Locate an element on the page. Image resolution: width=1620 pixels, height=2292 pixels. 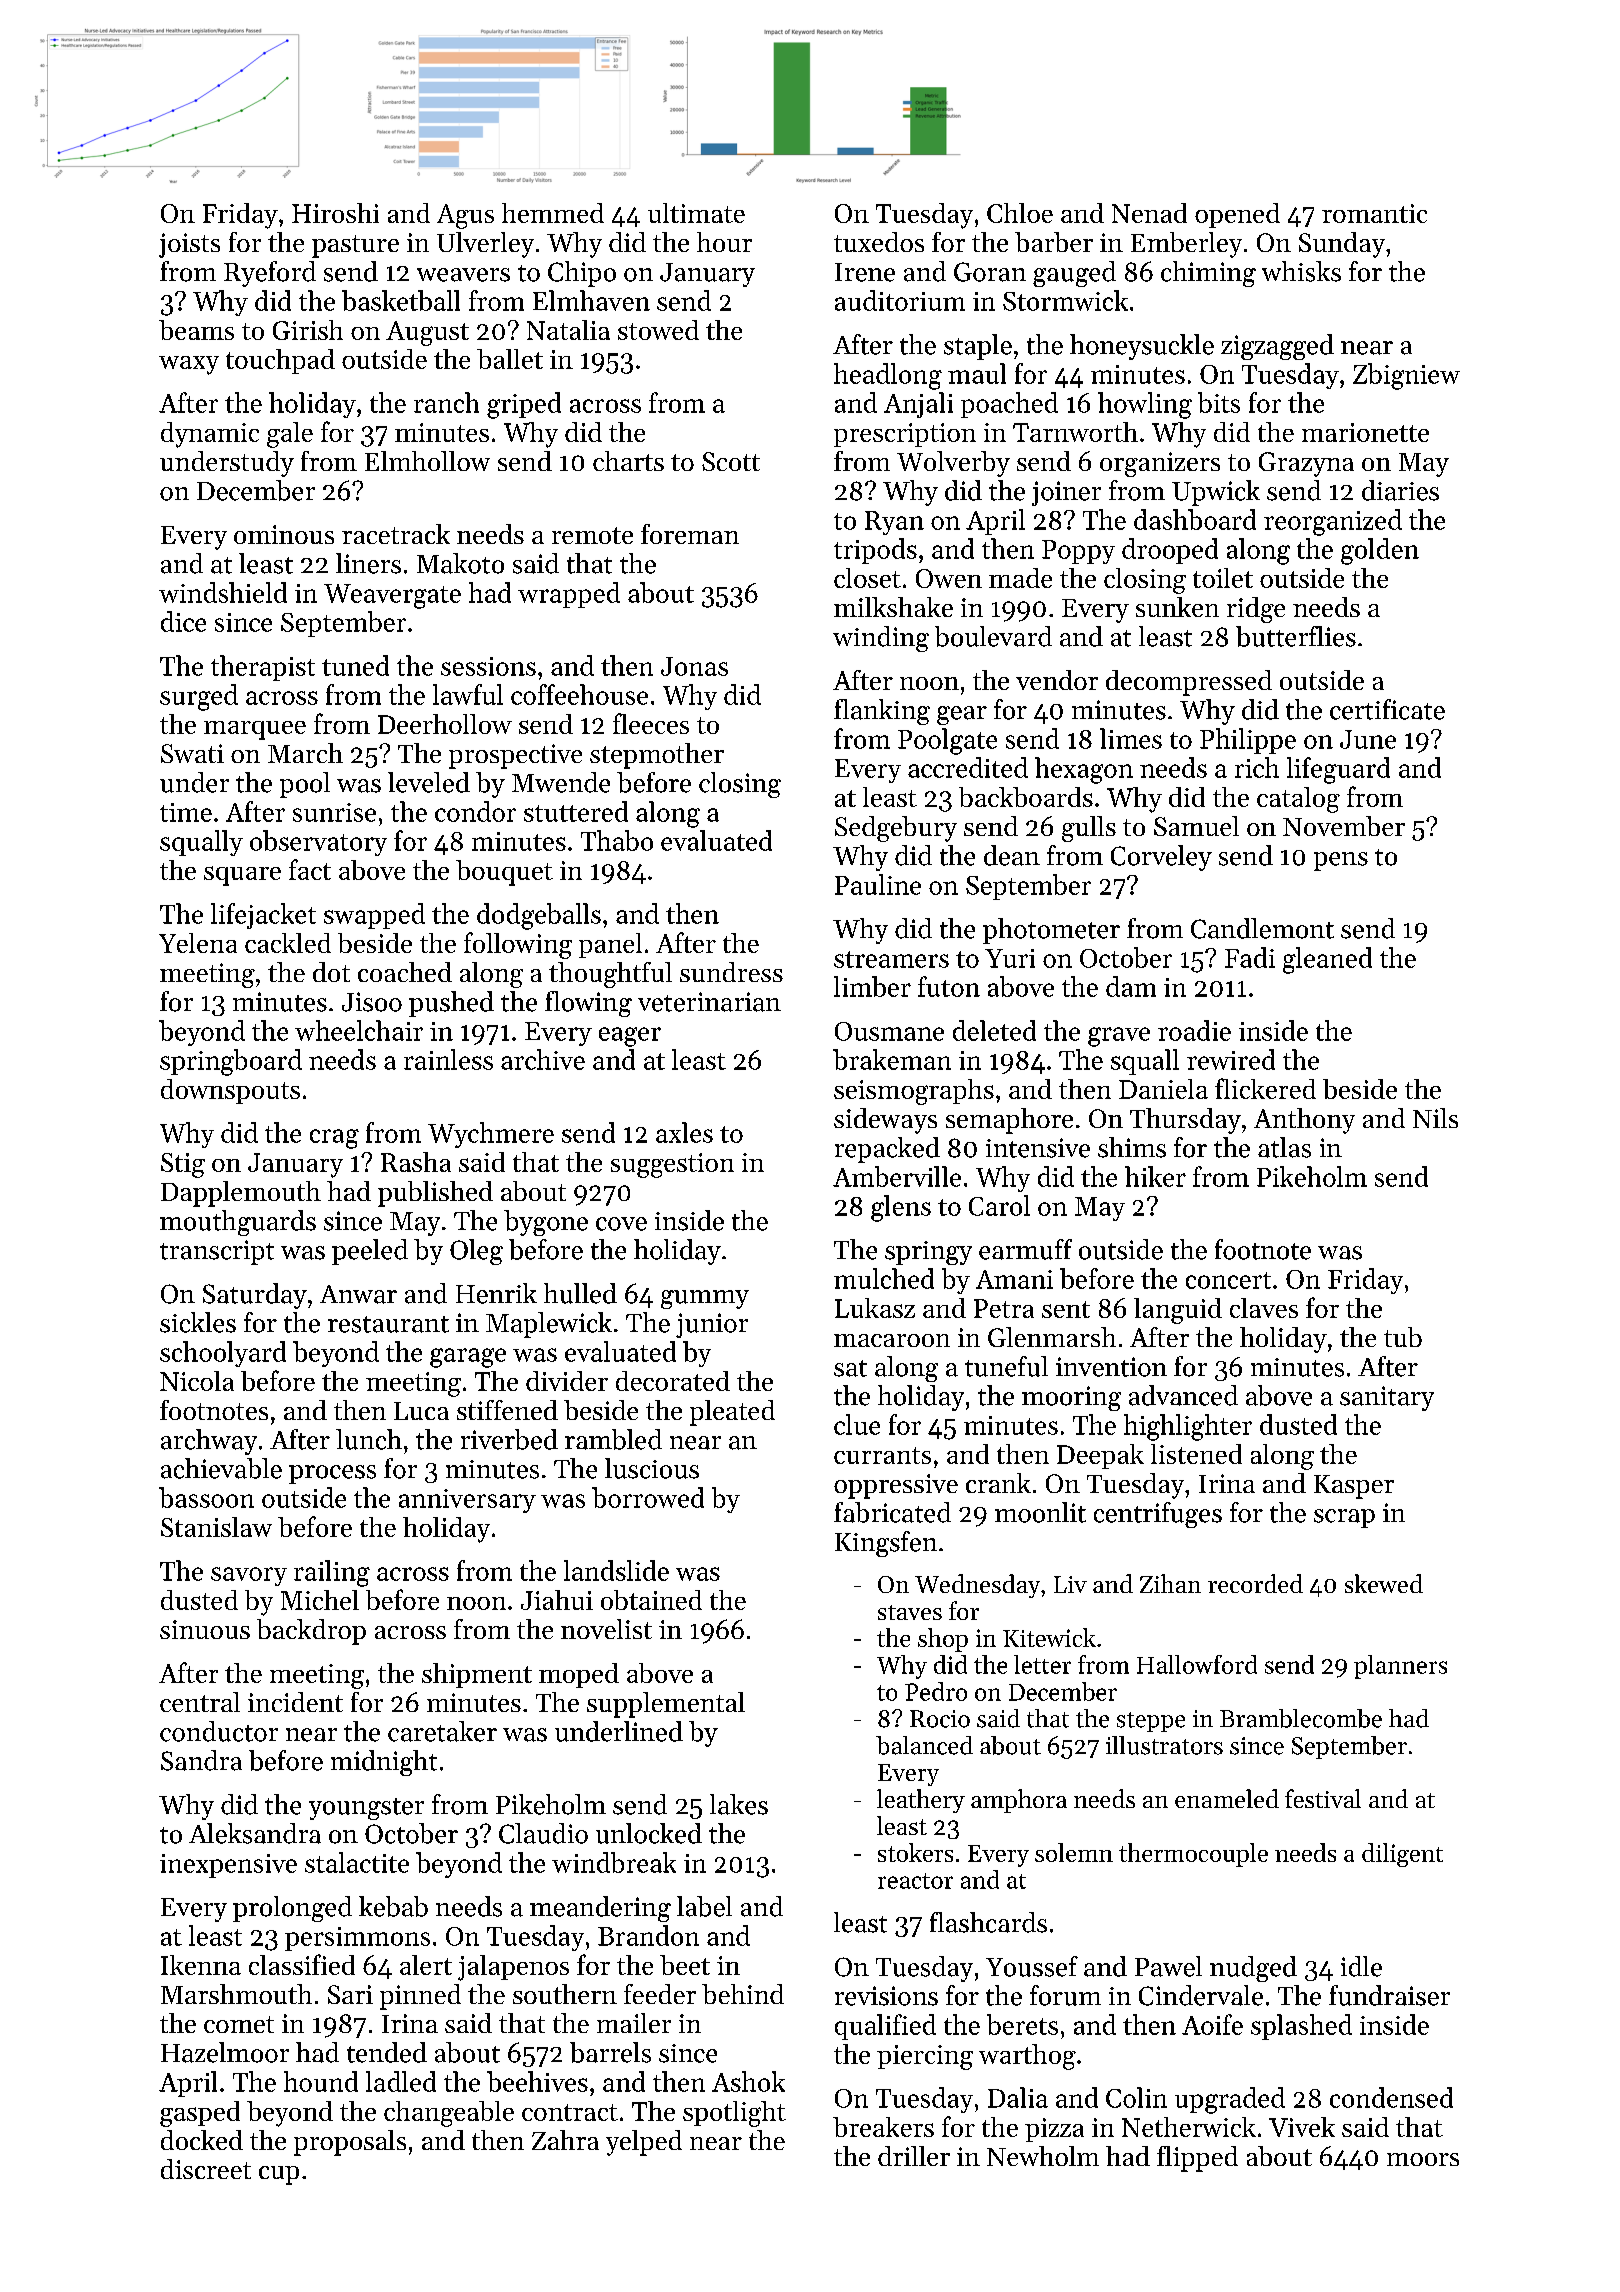
Zahra is located at coordinates (565, 2140).
